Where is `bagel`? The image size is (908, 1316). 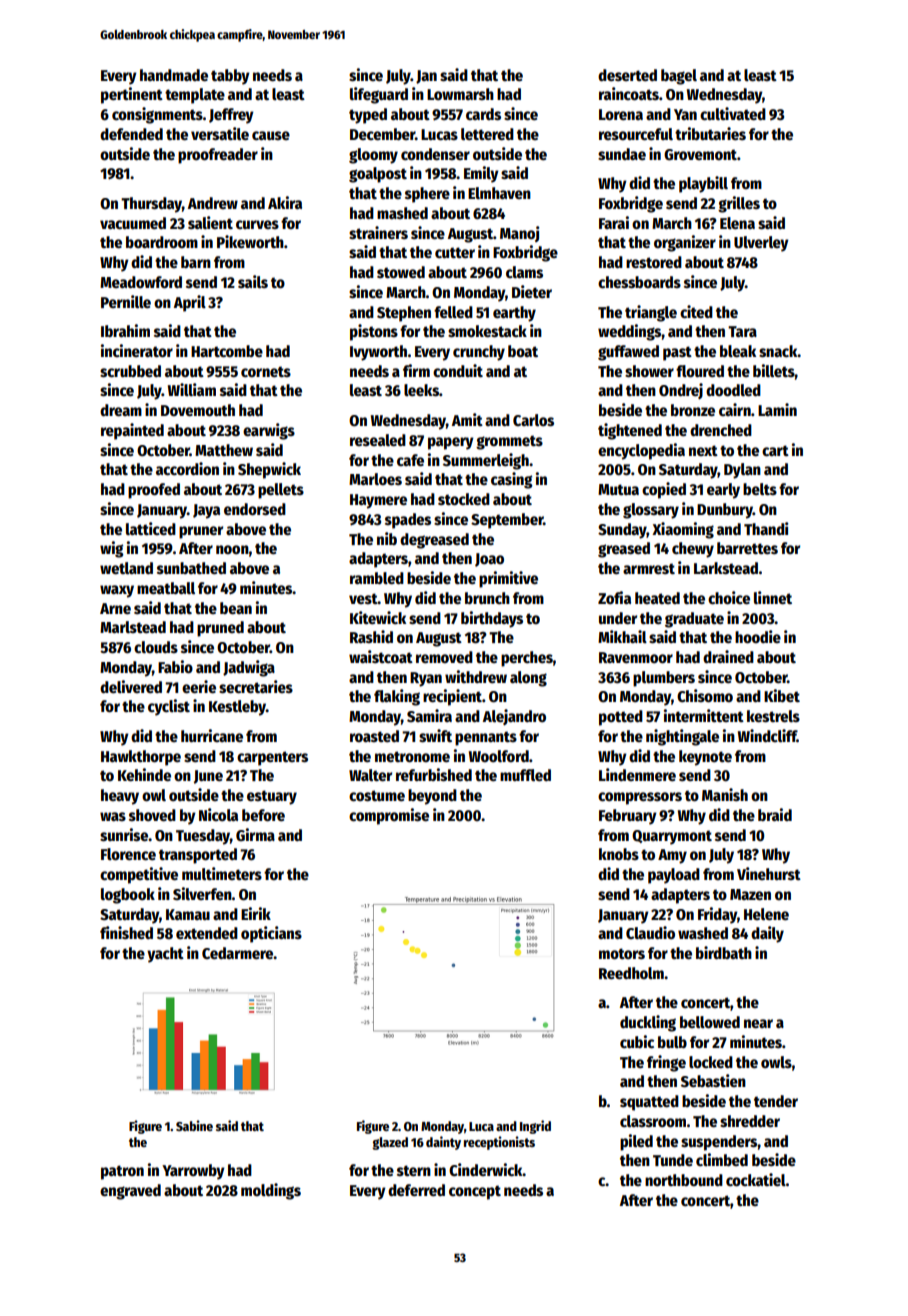 bagel is located at coordinates (679, 77).
